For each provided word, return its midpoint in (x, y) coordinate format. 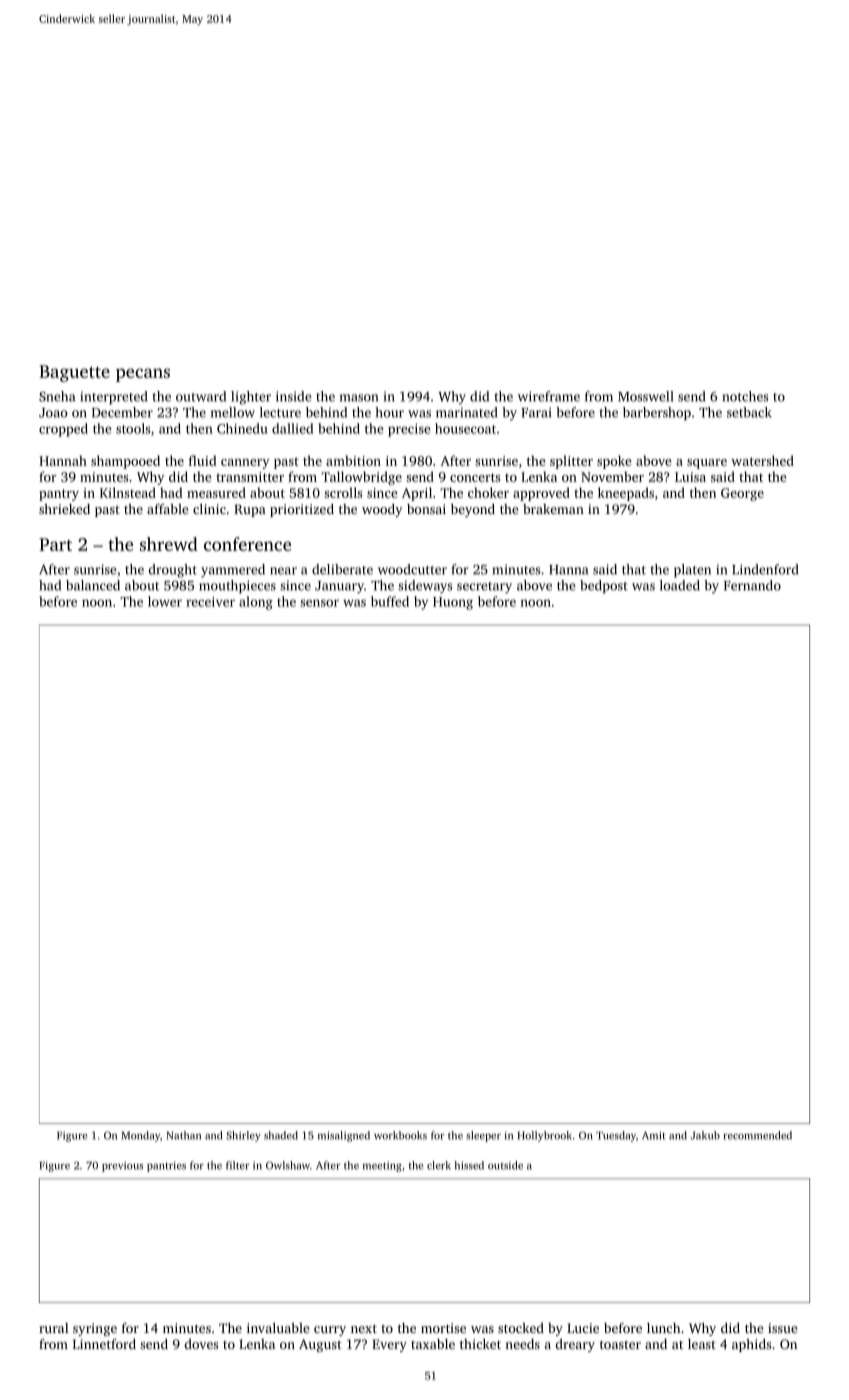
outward (201, 396)
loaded (680, 585)
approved (541, 494)
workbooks (400, 1135)
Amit (654, 1135)
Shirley (243, 1136)
